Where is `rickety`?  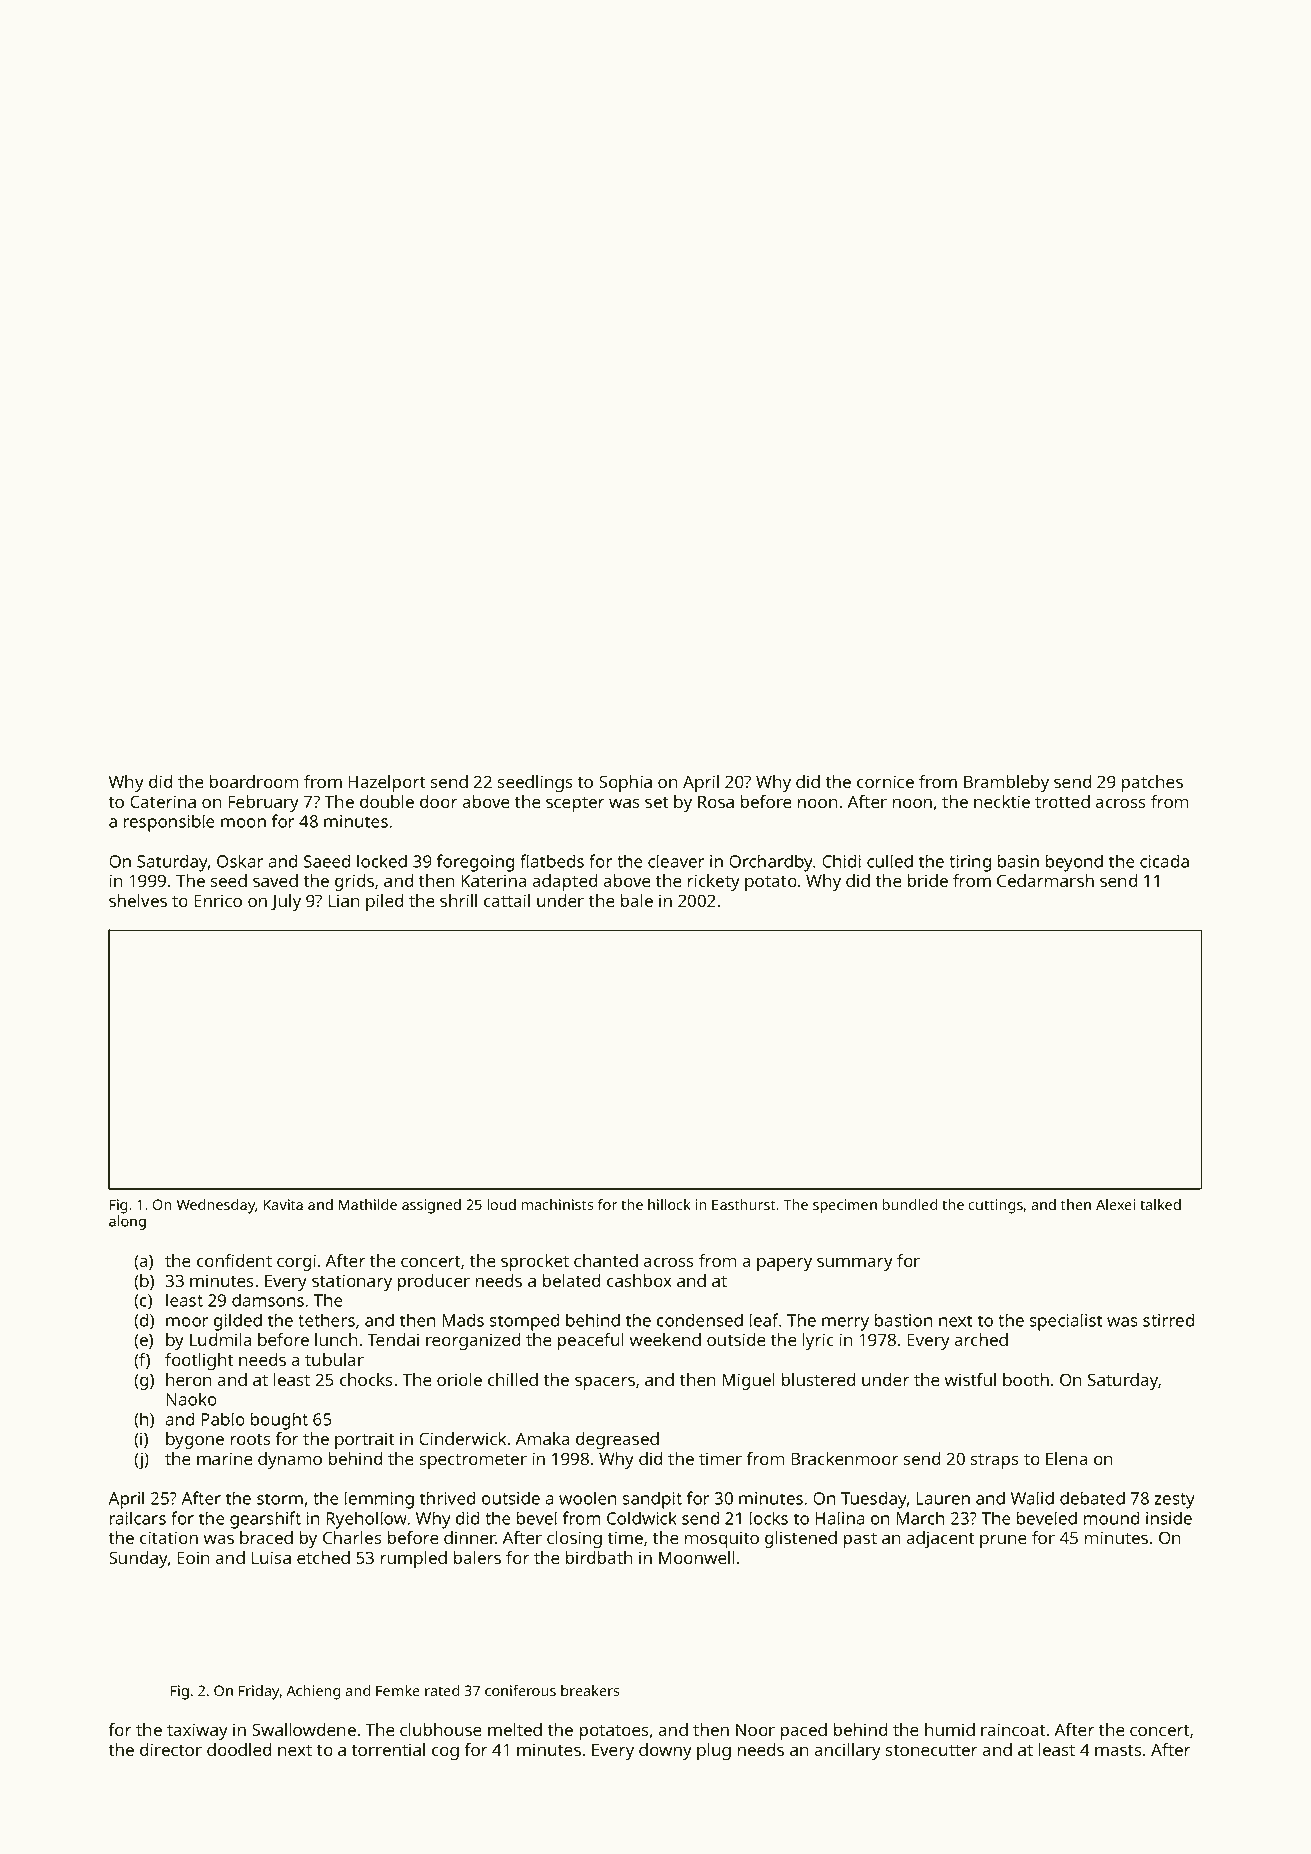
rickety is located at coordinates (714, 882).
